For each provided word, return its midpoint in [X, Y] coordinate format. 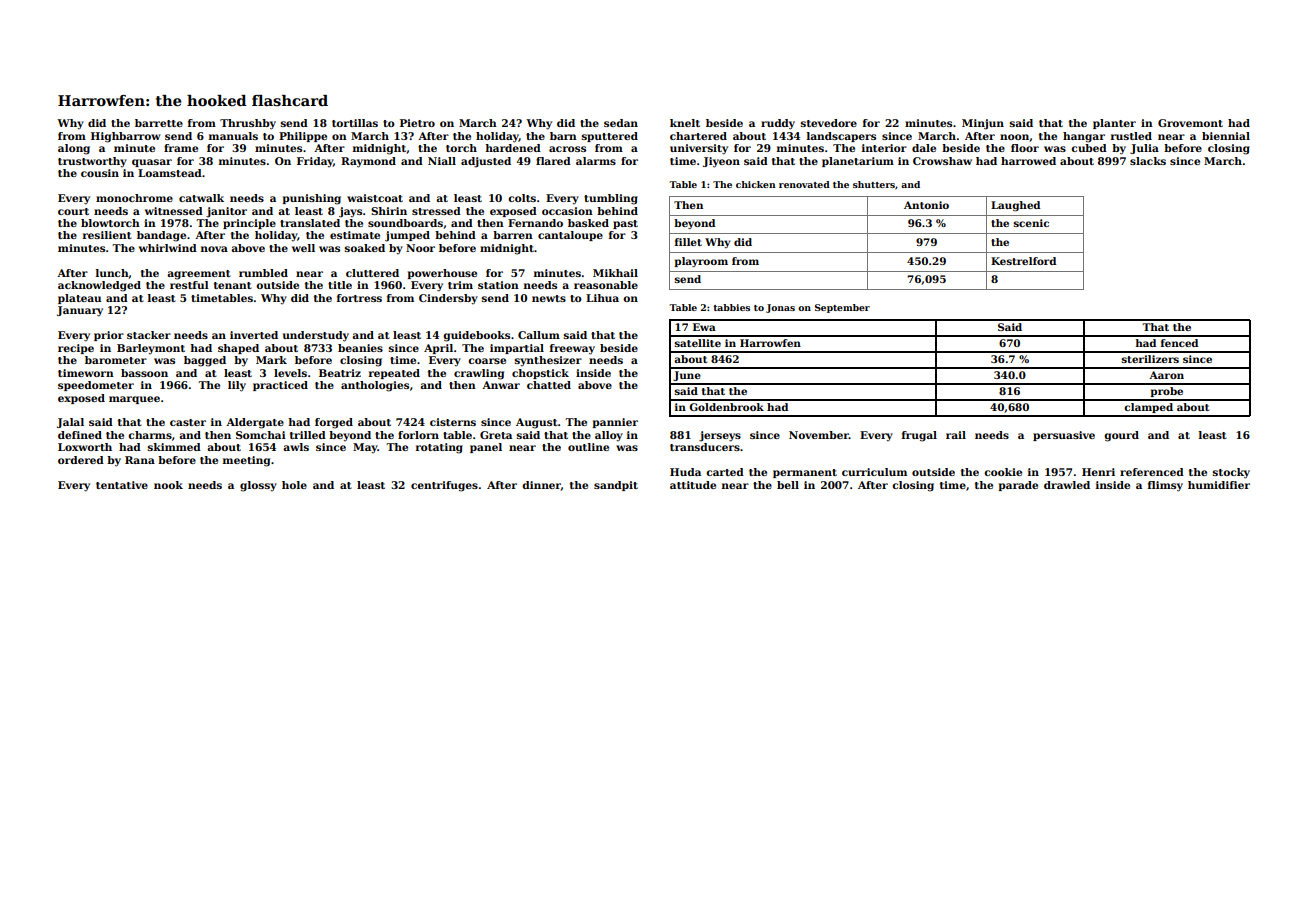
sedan [621, 123]
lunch [112, 274]
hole [294, 485]
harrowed [1028, 161]
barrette [159, 123]
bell [788, 485]
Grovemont [1190, 123]
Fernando [535, 223]
